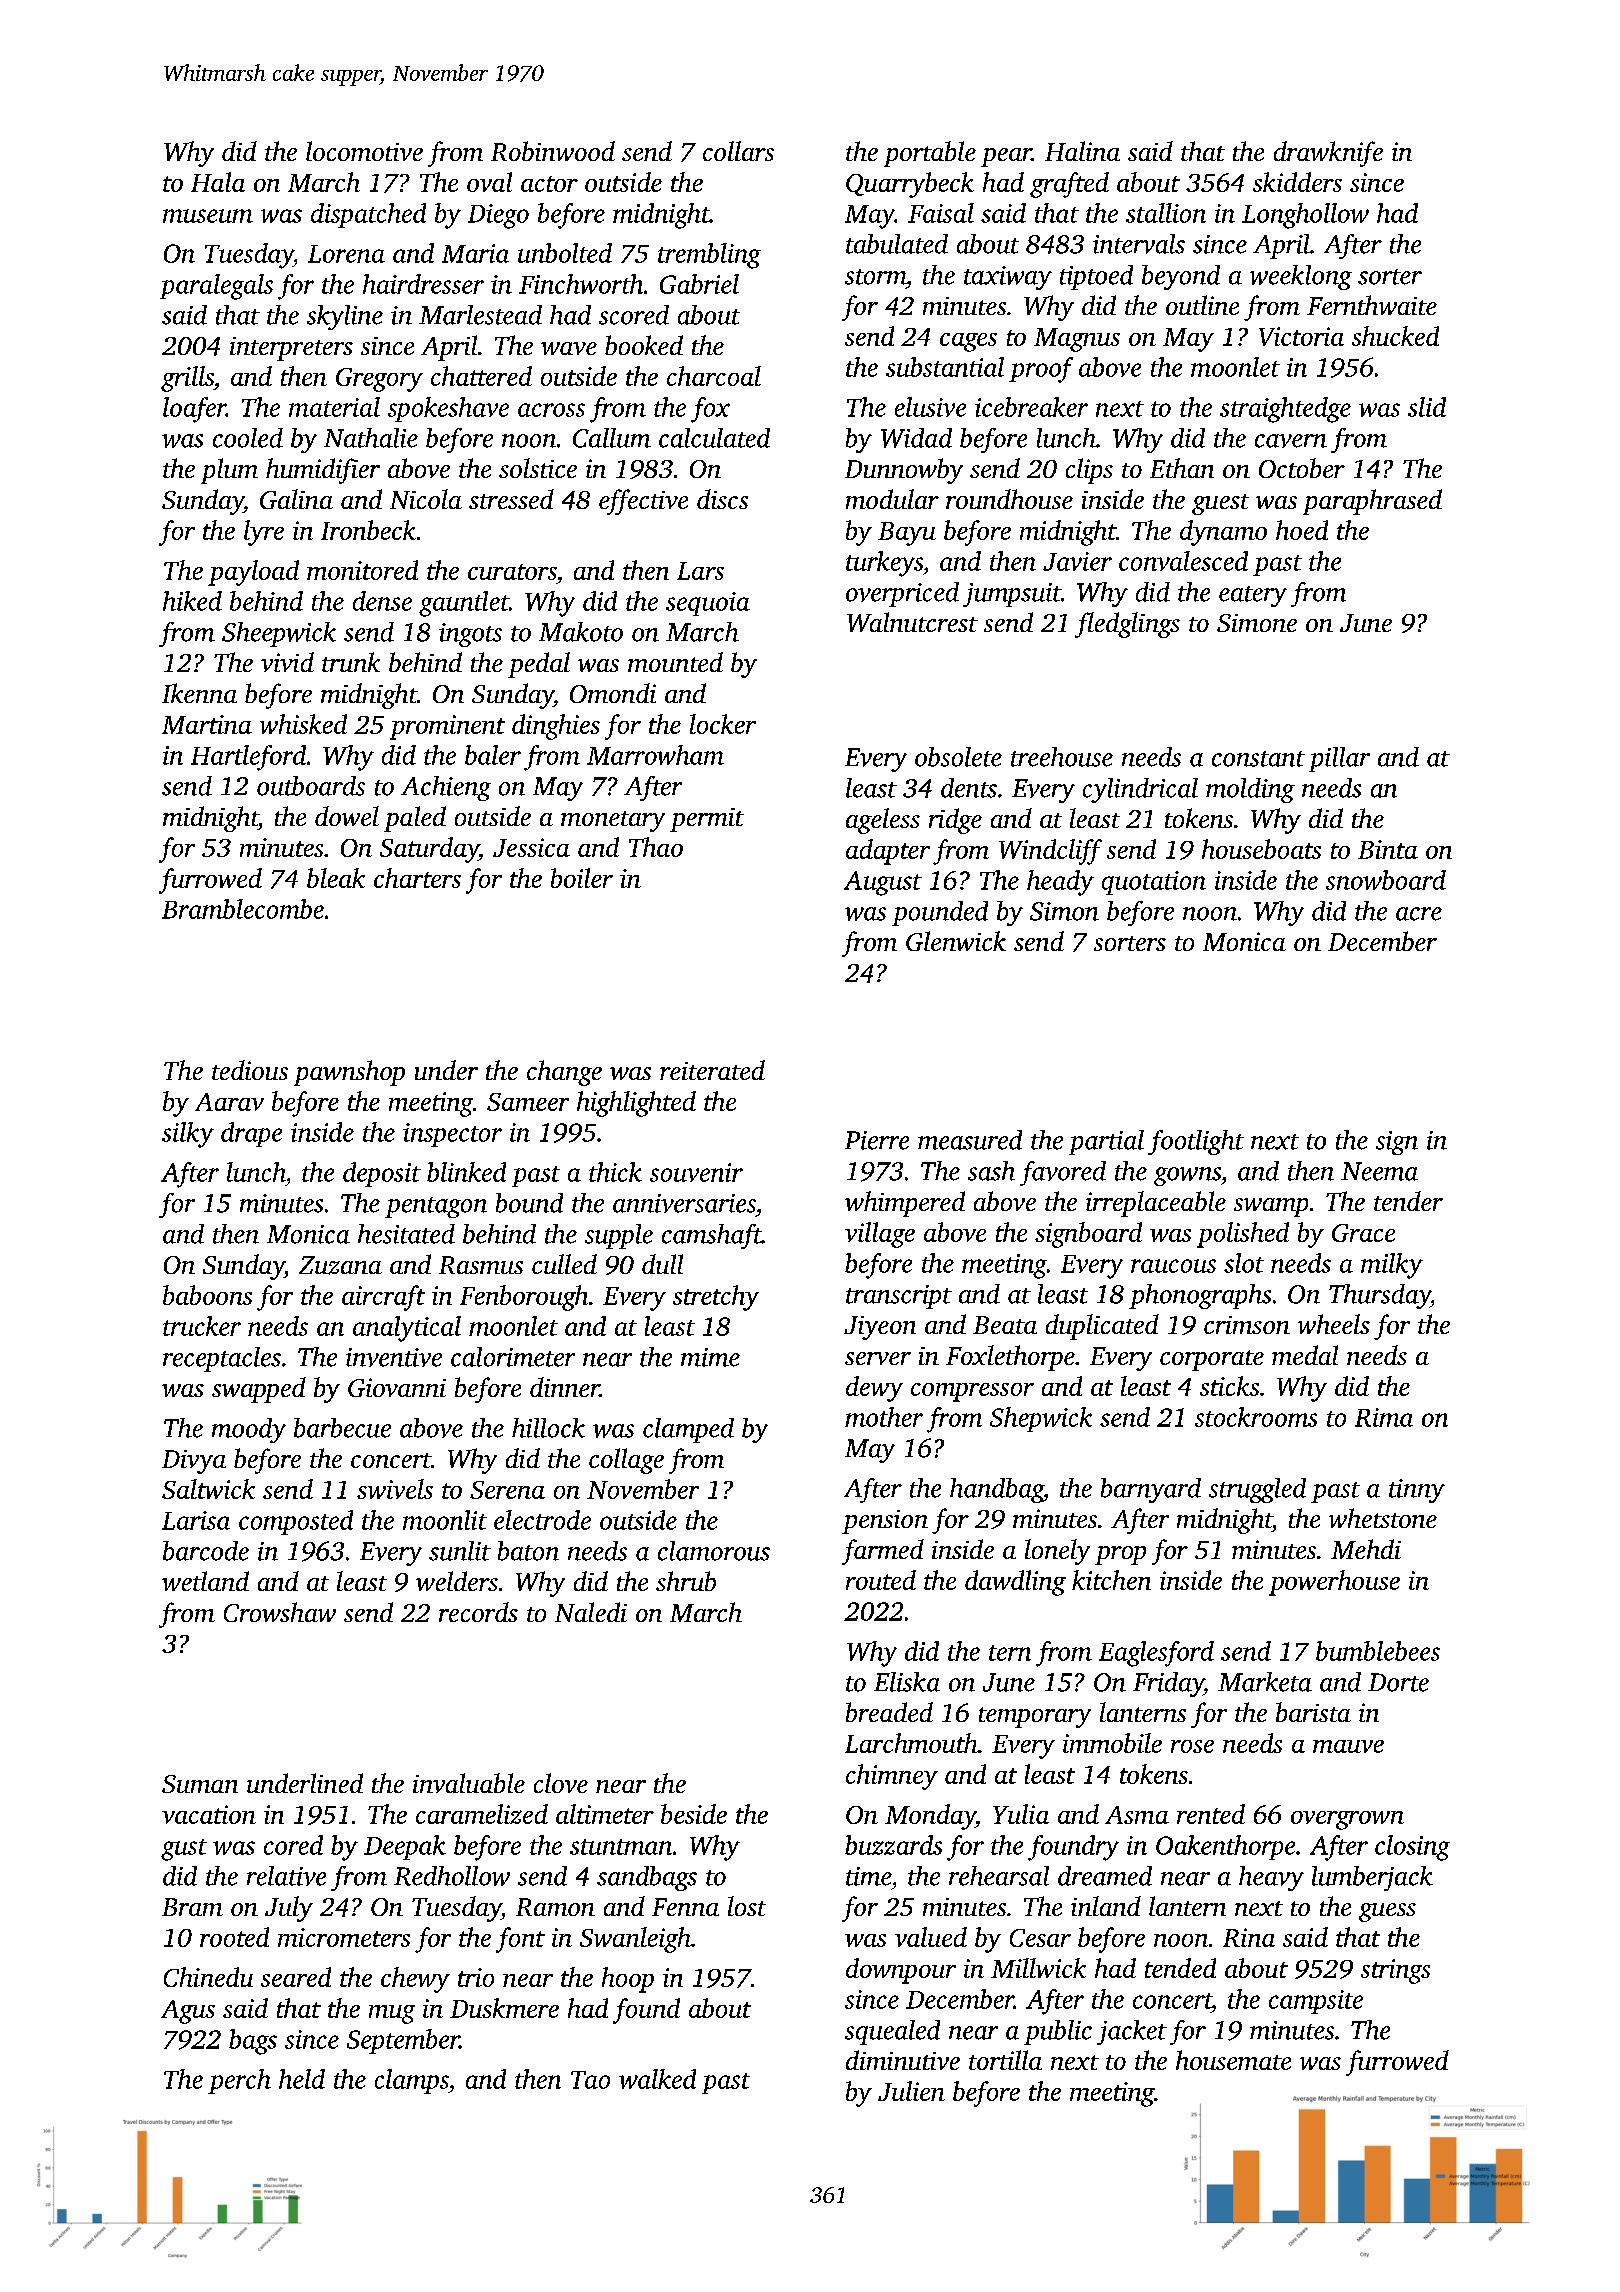 The image size is (1620, 2292). I want to click on clamps, so click(412, 2081).
